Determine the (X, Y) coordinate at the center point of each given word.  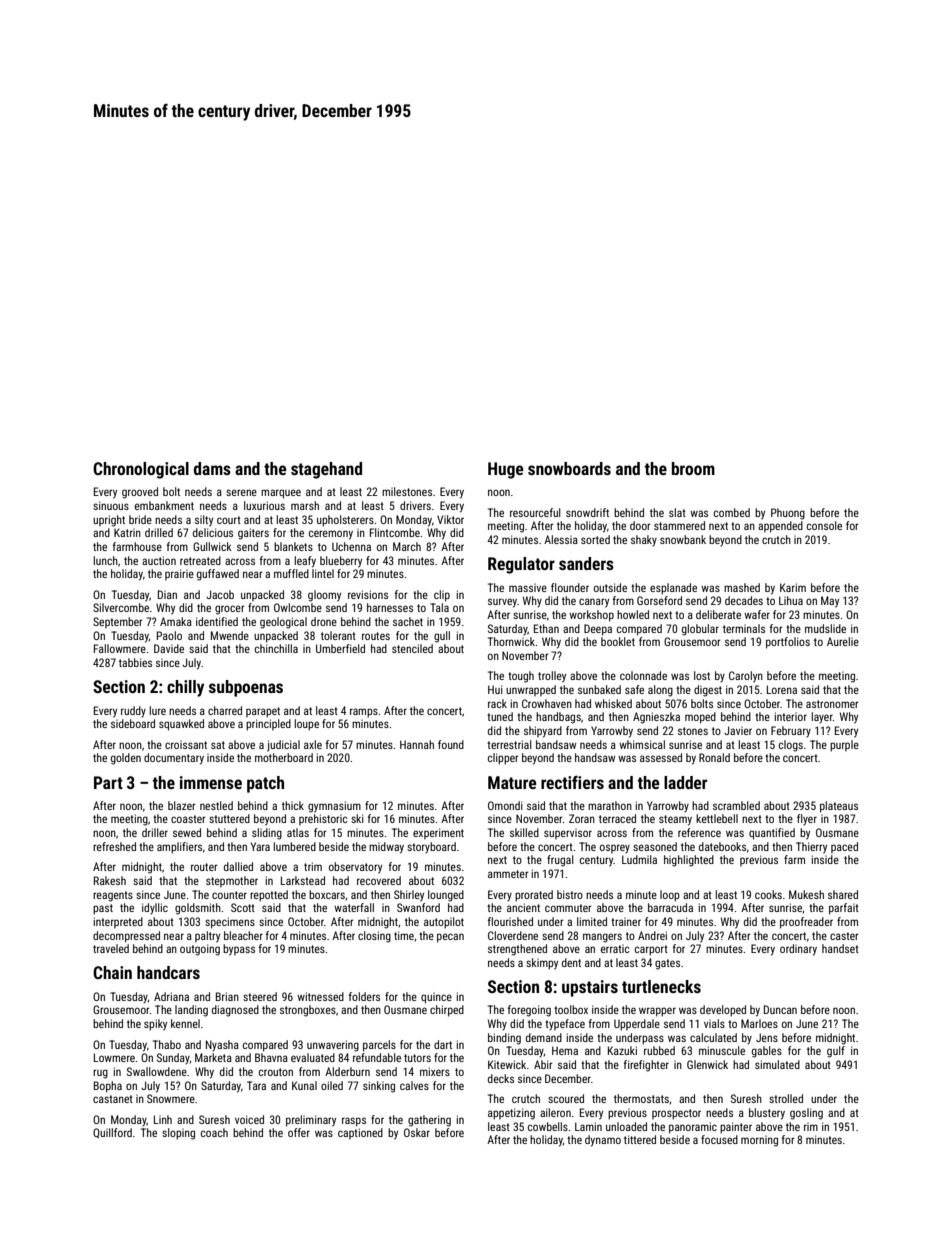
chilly (185, 688)
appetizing (511, 1114)
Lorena (782, 689)
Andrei (652, 935)
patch (265, 784)
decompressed (126, 937)
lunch (105, 560)
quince (436, 998)
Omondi (505, 805)
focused (719, 1139)
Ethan (546, 628)
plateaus (839, 807)
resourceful (535, 512)
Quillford (112, 1133)
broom (693, 468)
